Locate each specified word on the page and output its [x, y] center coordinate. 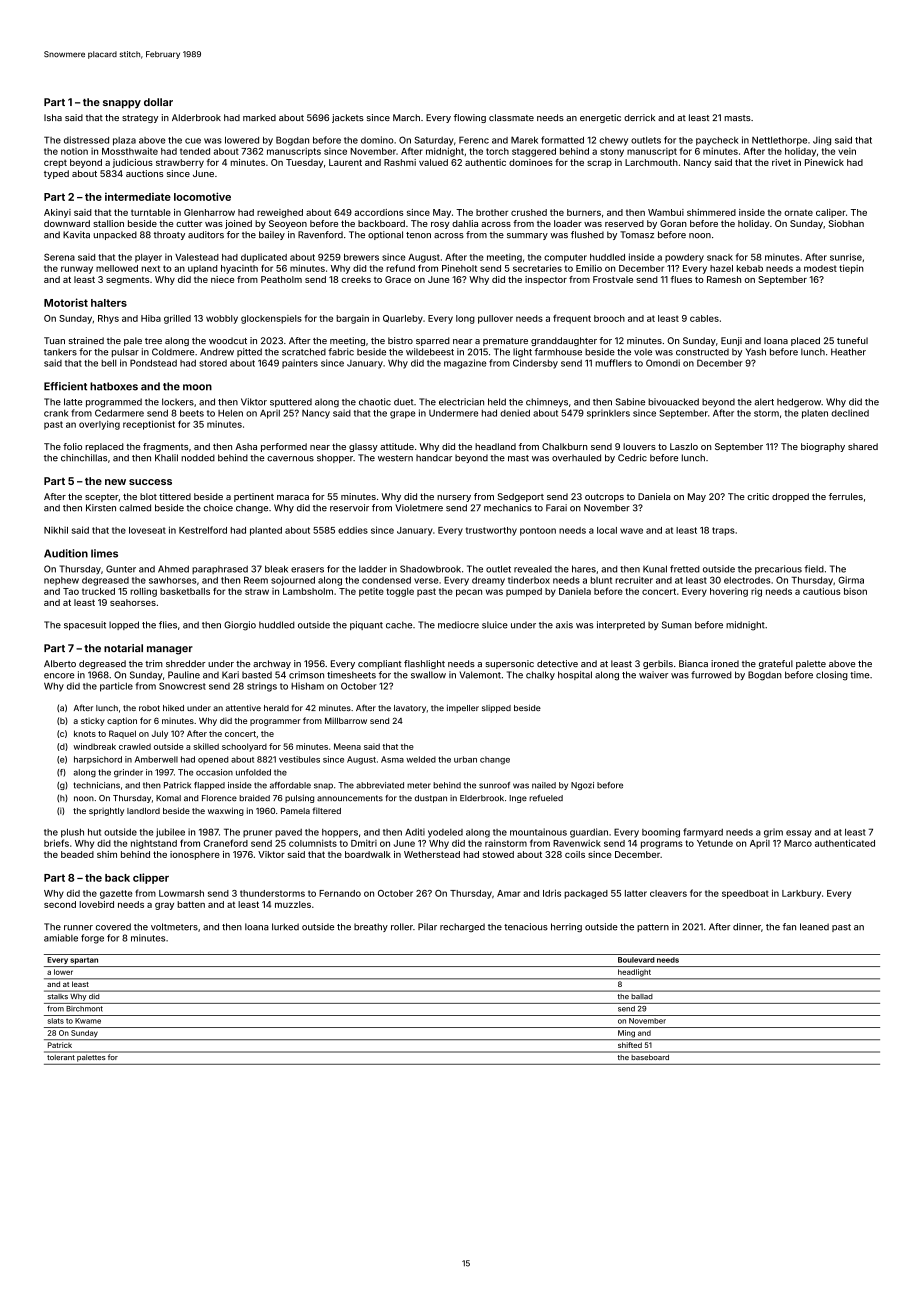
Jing [822, 141]
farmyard [703, 833]
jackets [348, 118]
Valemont [480, 675]
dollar [158, 102]
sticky [93, 721]
